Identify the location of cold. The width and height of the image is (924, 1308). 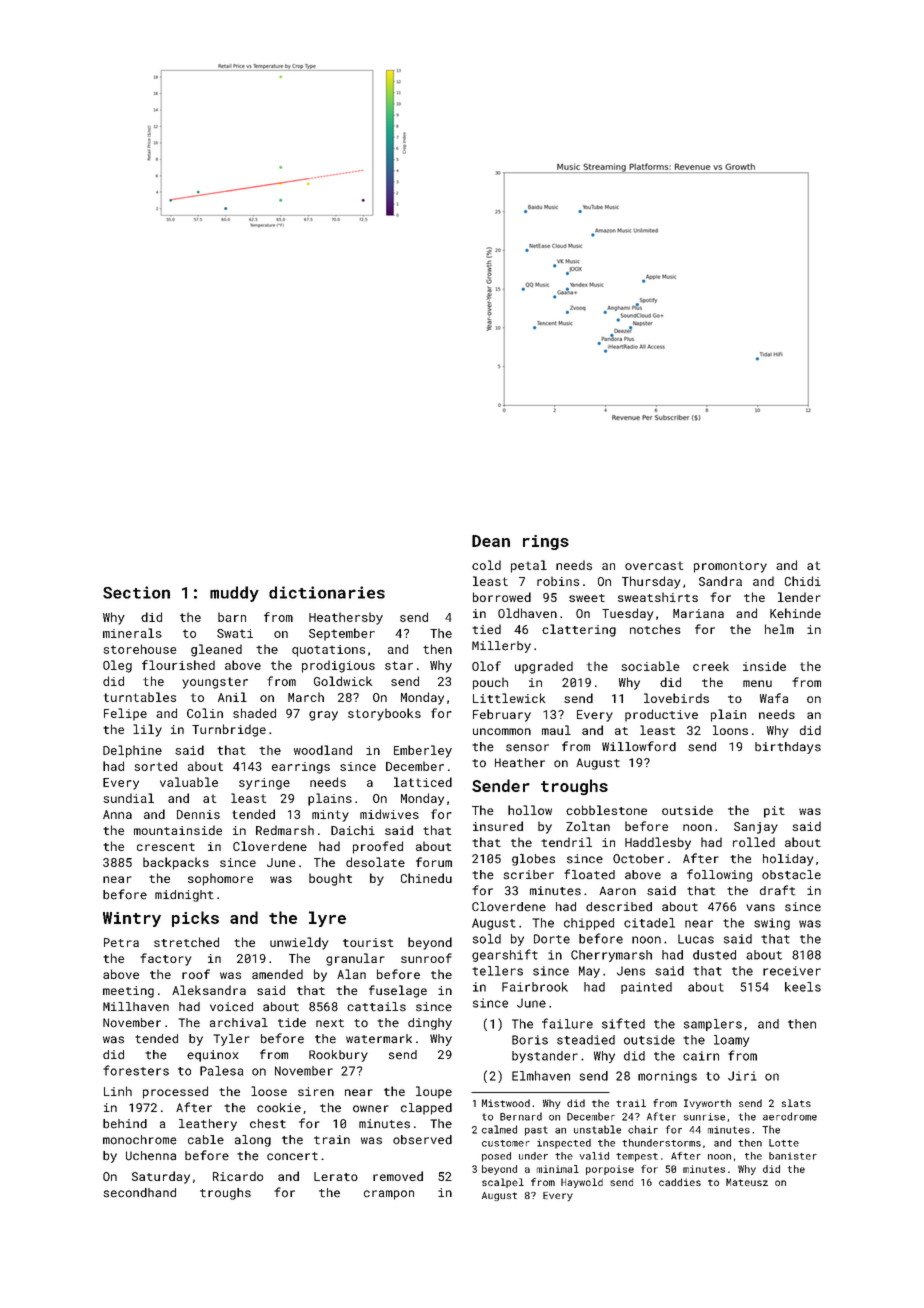
(486, 565).
